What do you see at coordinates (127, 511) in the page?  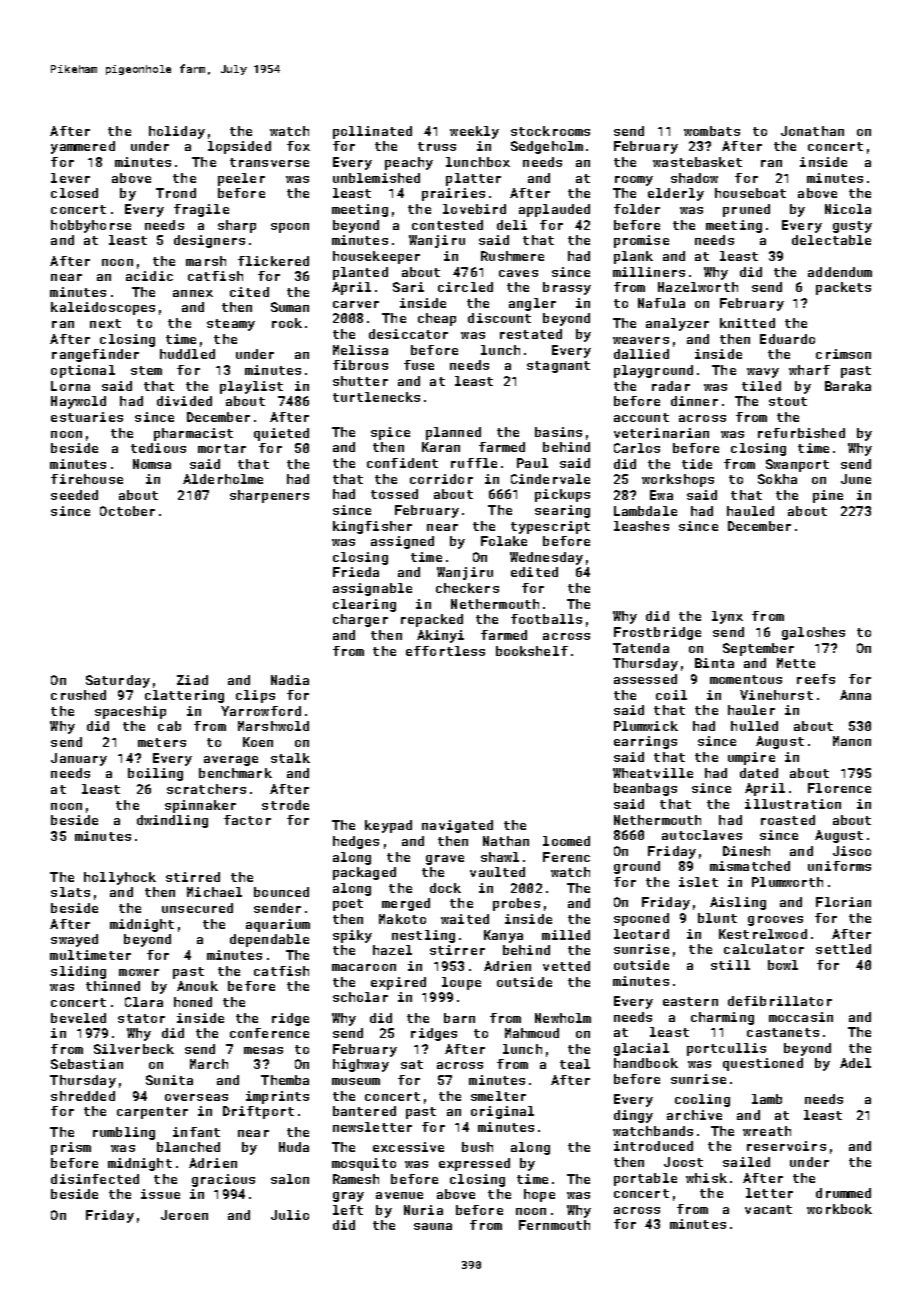 I see `October` at bounding box center [127, 511].
